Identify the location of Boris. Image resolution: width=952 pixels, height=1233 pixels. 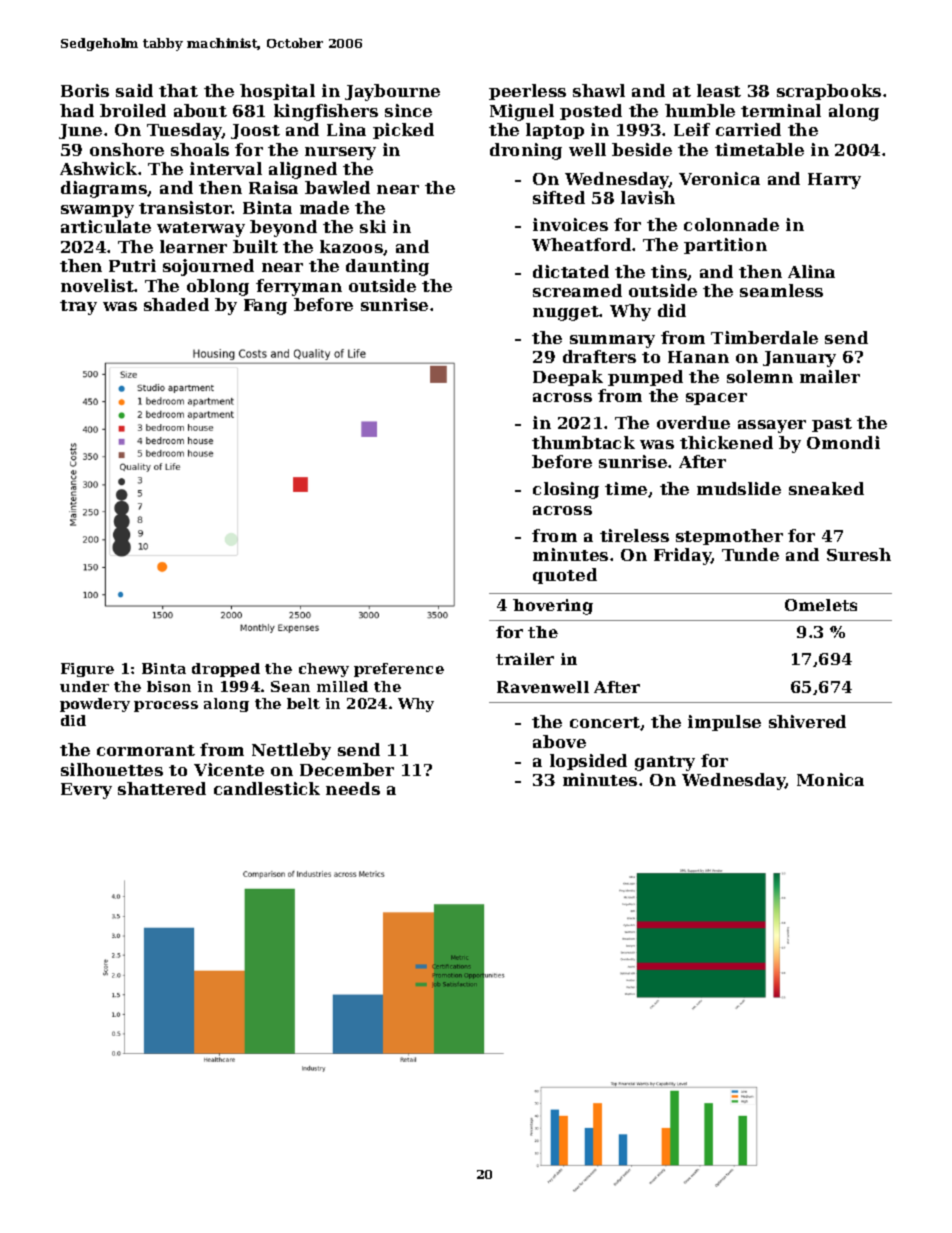
(85, 90).
